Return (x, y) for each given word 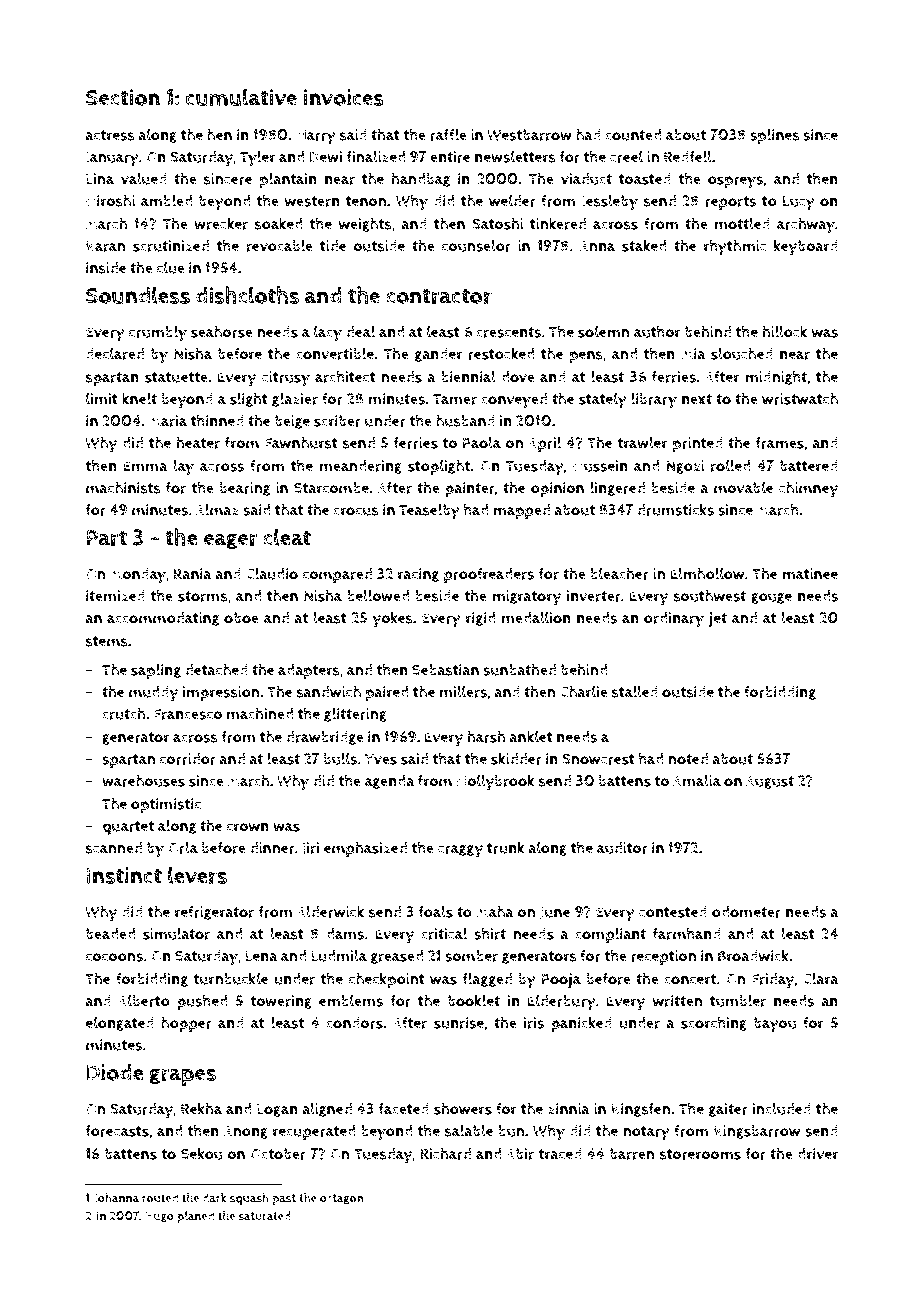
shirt (490, 933)
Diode (115, 1072)
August (770, 782)
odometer (746, 912)
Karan (105, 246)
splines (775, 136)
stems (107, 641)
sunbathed (519, 669)
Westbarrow (529, 135)
